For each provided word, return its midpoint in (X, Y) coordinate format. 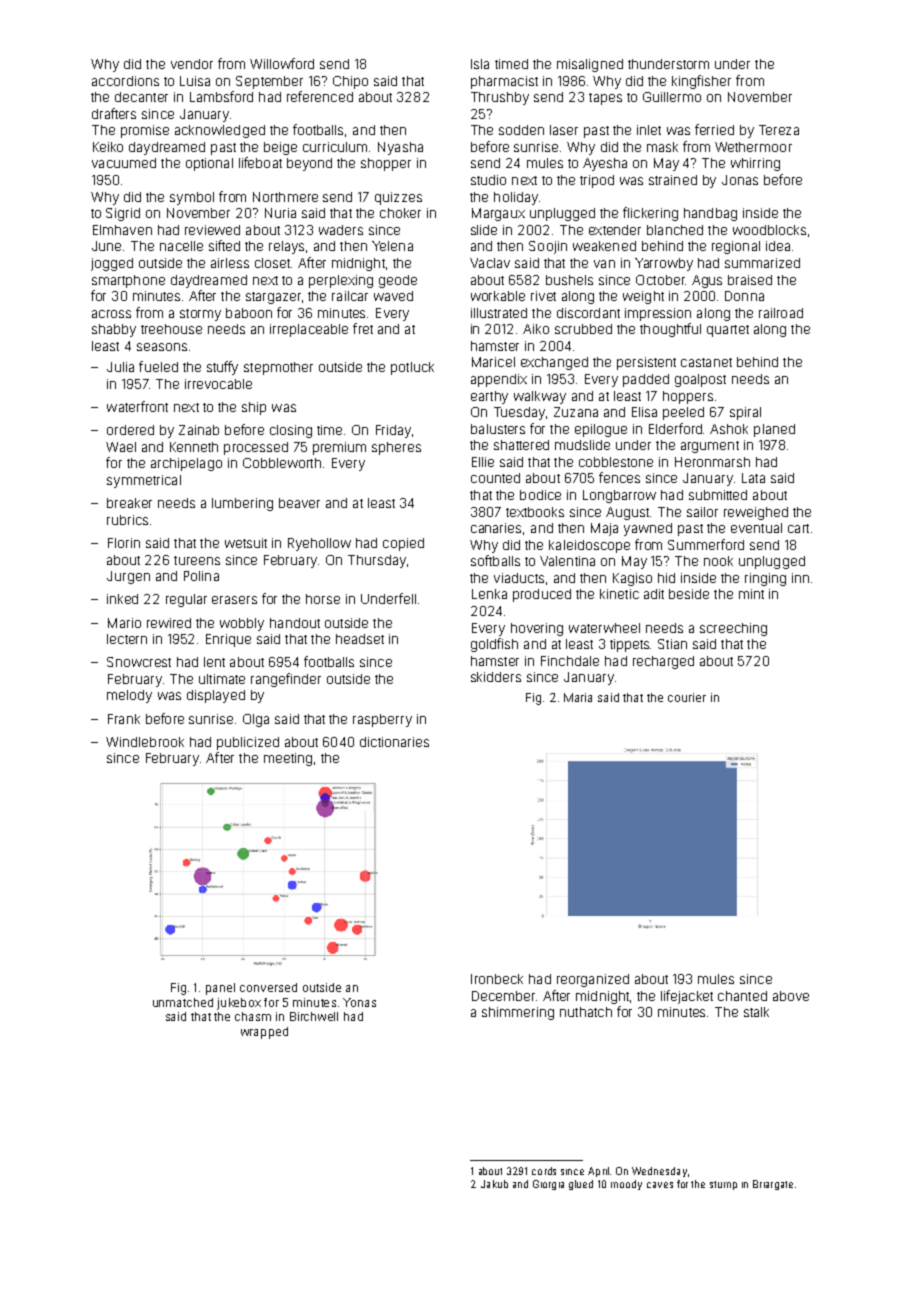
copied (403, 544)
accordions (125, 81)
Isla (480, 64)
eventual (756, 528)
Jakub (494, 1184)
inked (122, 599)
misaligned (590, 65)
